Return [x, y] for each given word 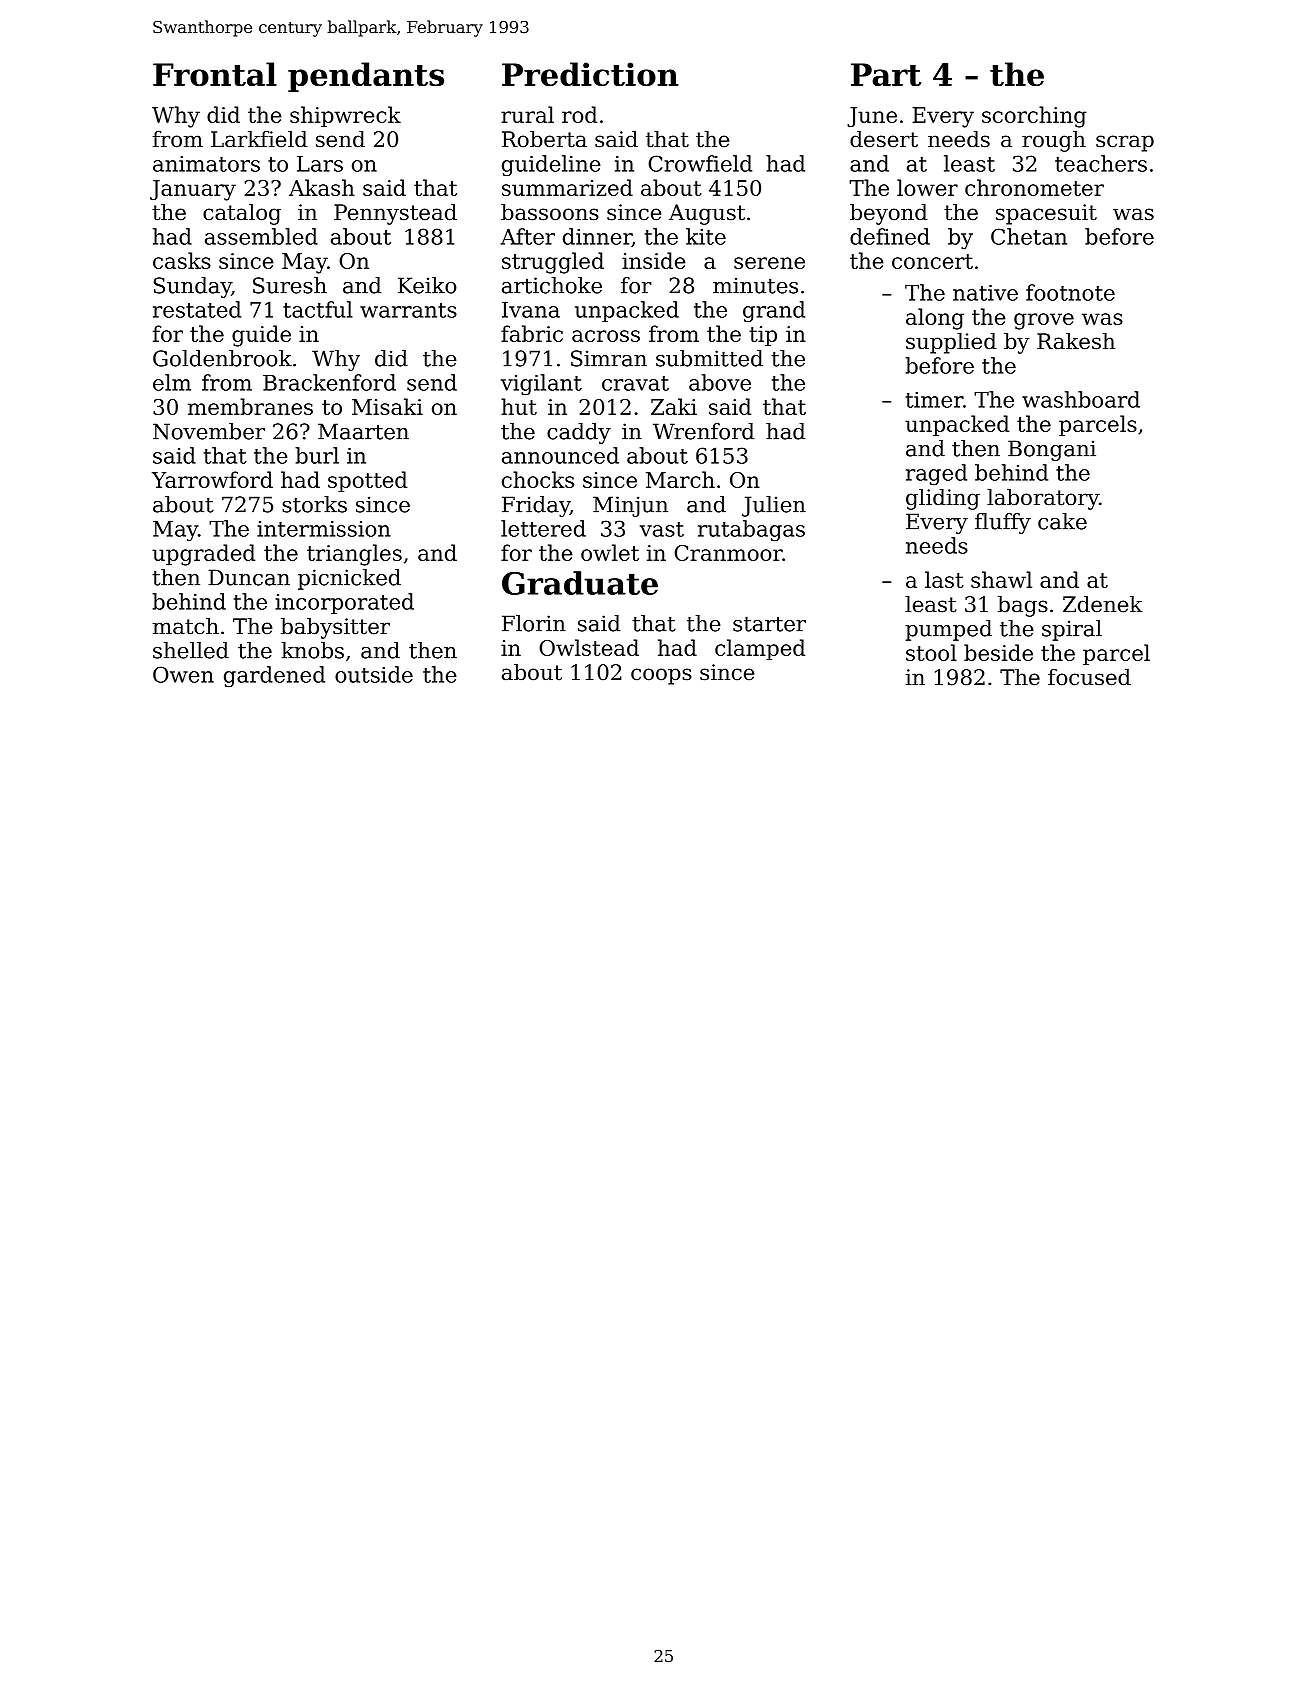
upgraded [203, 555]
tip [763, 336]
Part [886, 74]
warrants [408, 310]
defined [890, 236]
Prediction [590, 74]
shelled [191, 650]
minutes [755, 285]
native [985, 293]
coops [661, 676]
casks [182, 260]
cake [1062, 521]
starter [769, 624]
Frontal [215, 74]
